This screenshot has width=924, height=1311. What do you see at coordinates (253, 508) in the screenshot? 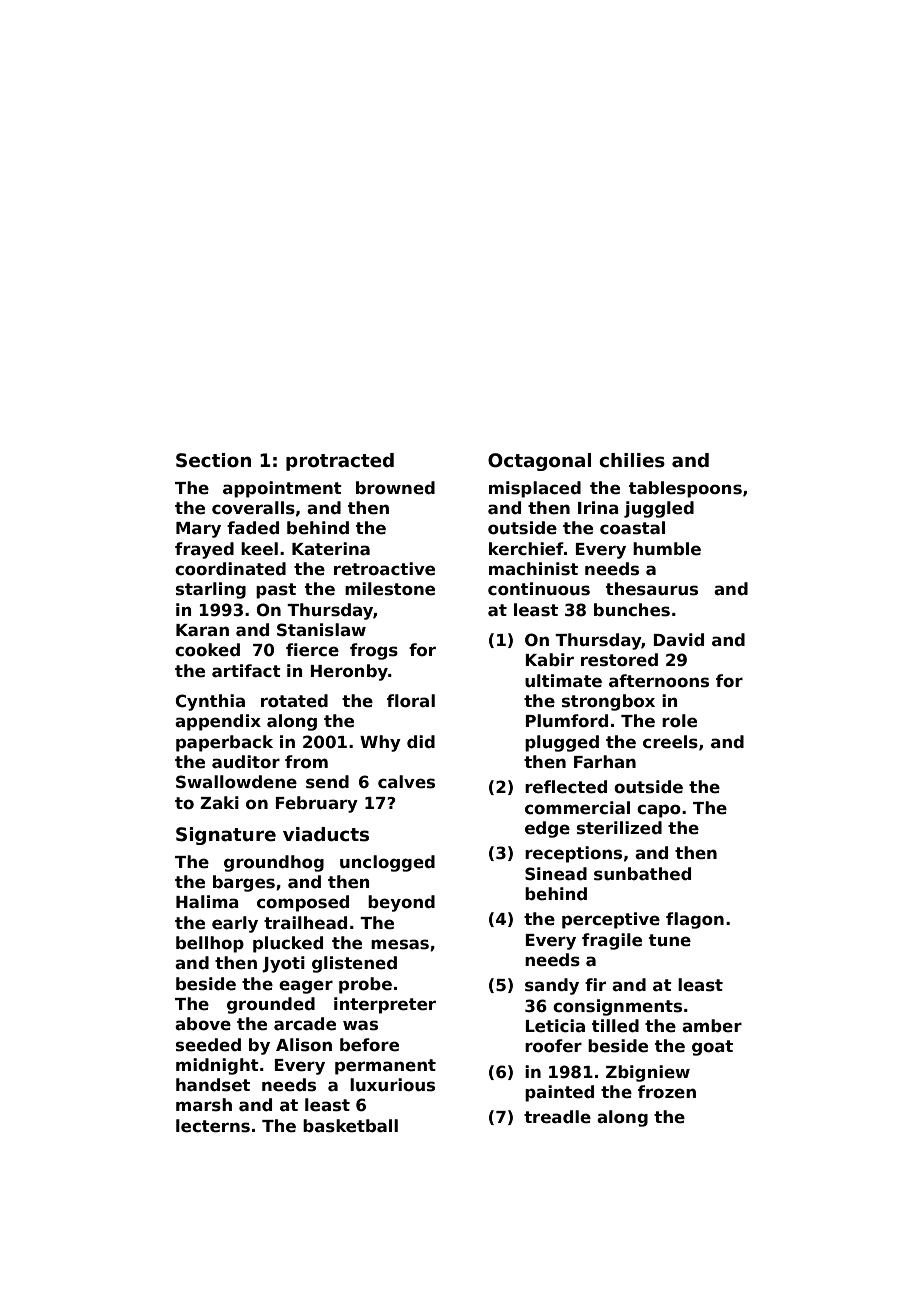
I see `coveralls` at bounding box center [253, 508].
